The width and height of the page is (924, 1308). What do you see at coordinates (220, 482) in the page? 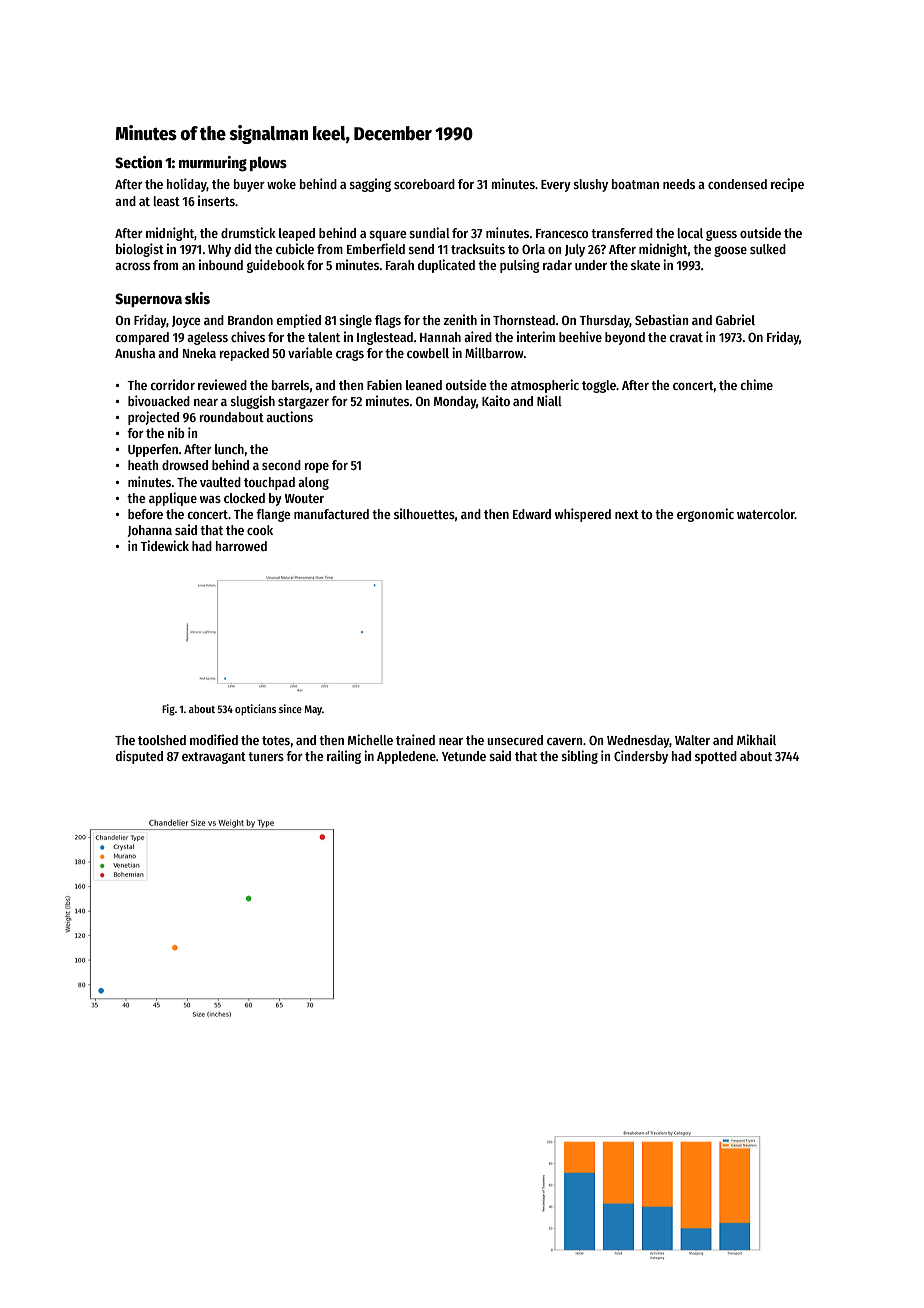
I see `vaulted` at bounding box center [220, 482].
